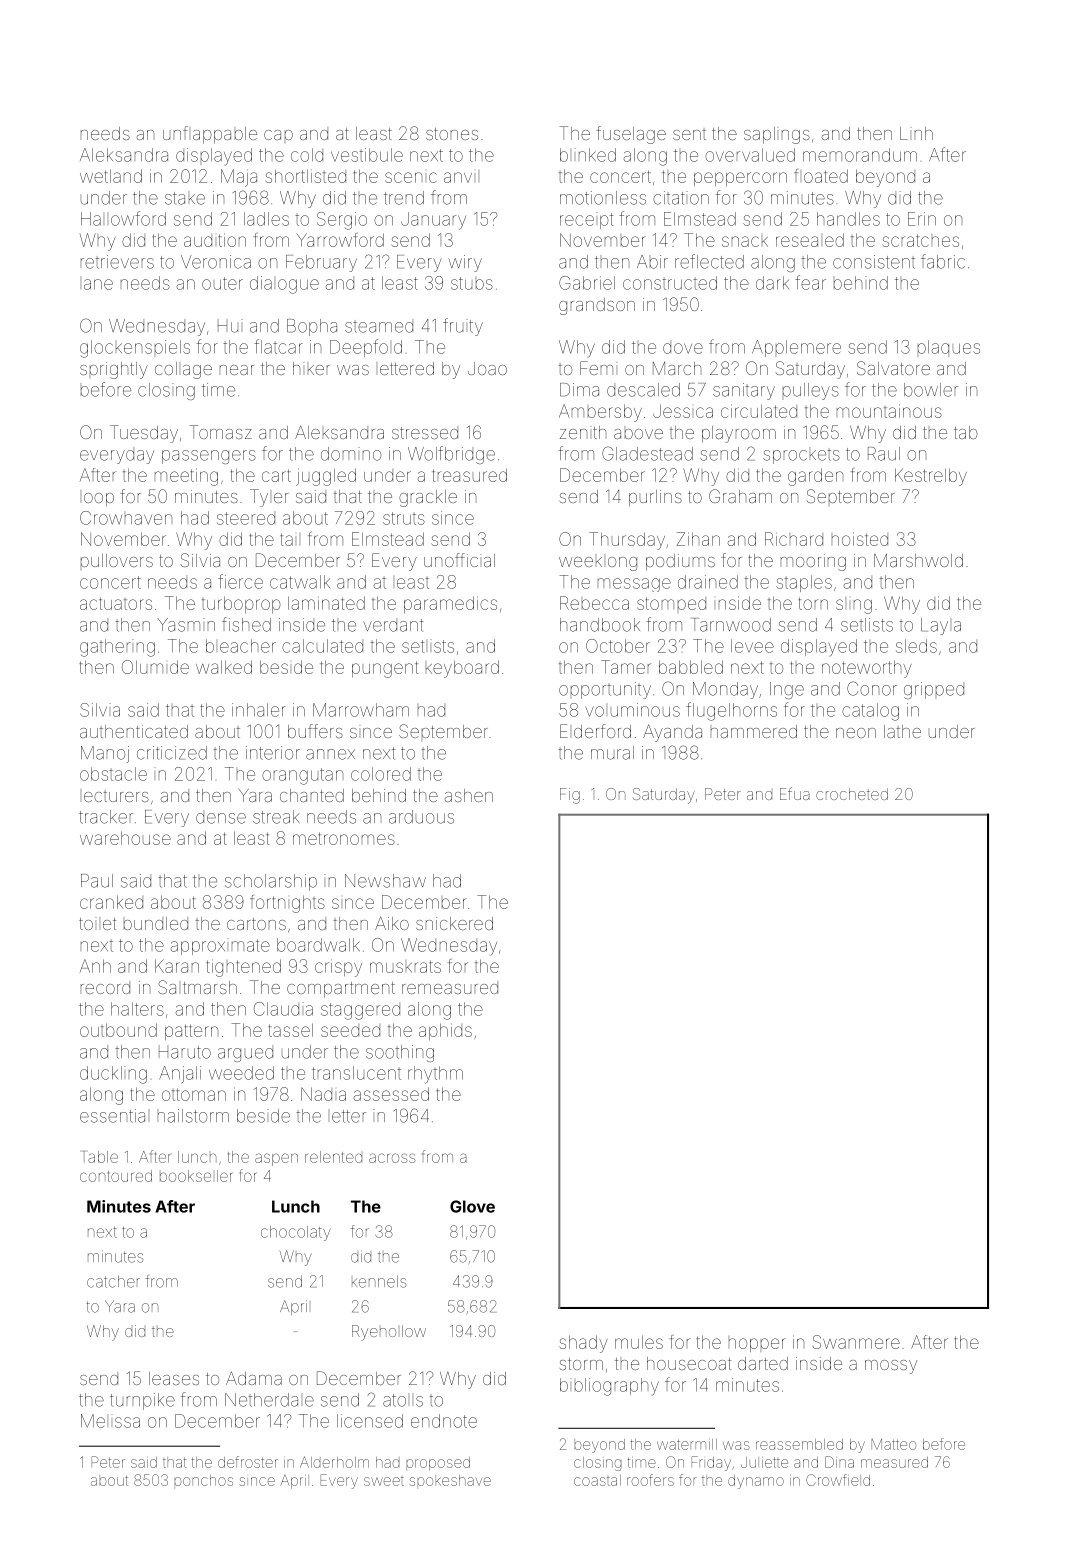 The height and width of the screenshot is (1546, 1068). I want to click on unflappable, so click(210, 135).
